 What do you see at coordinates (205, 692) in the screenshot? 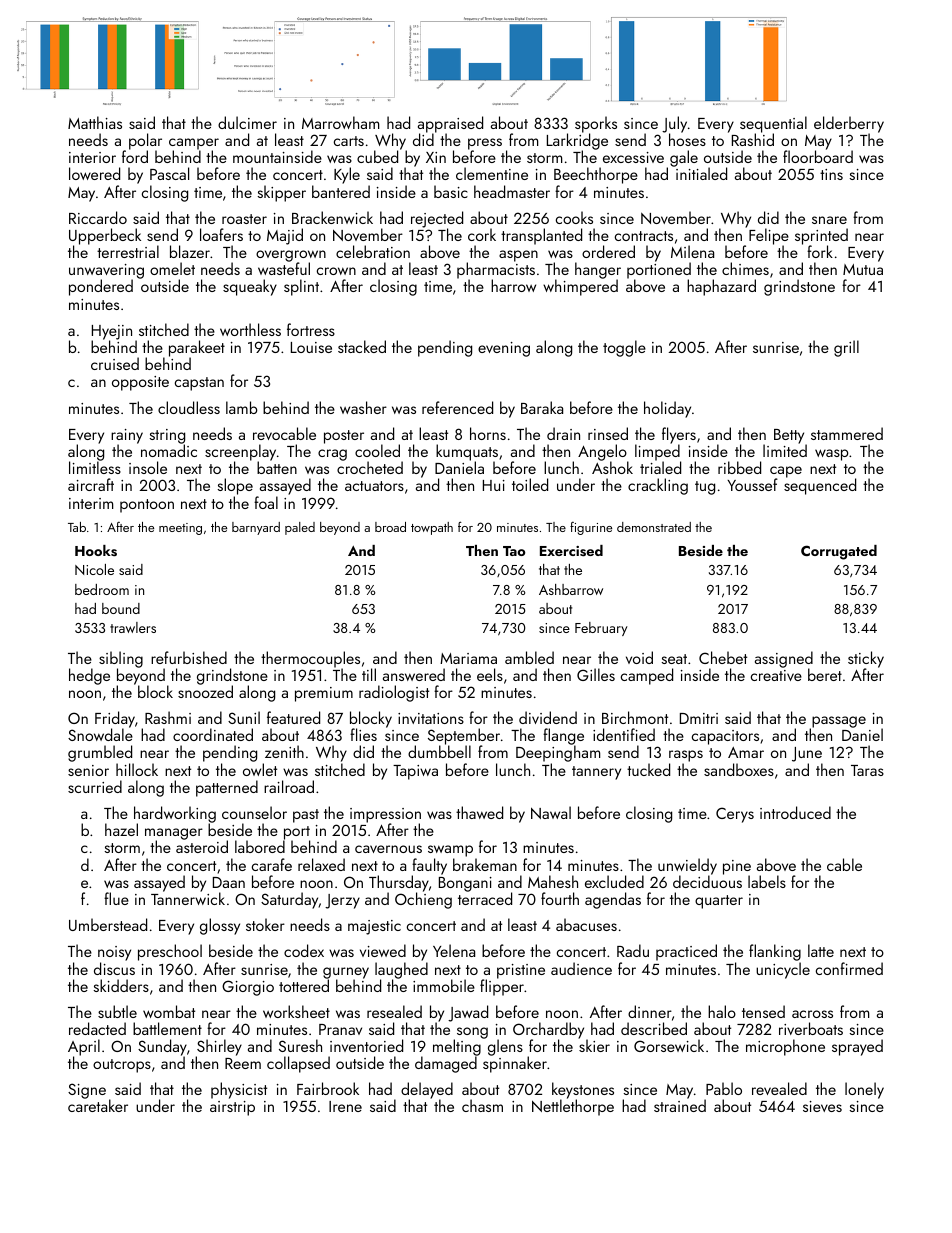
I see `snoozed` at bounding box center [205, 692].
